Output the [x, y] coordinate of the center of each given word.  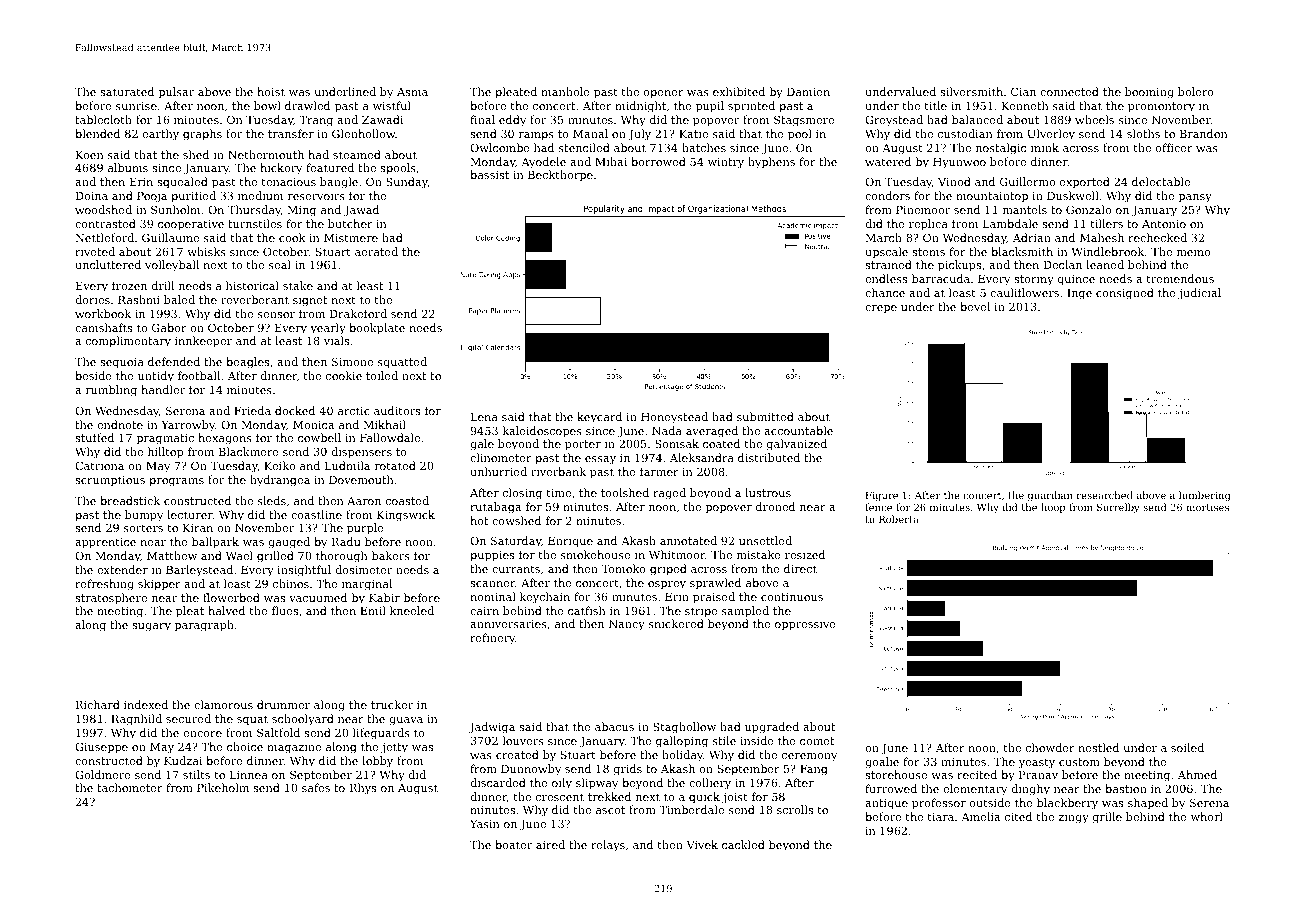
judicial [1199, 294]
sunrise [136, 106]
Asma [412, 92]
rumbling [111, 391]
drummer [283, 704]
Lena [484, 417]
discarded [498, 782]
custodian [965, 133]
